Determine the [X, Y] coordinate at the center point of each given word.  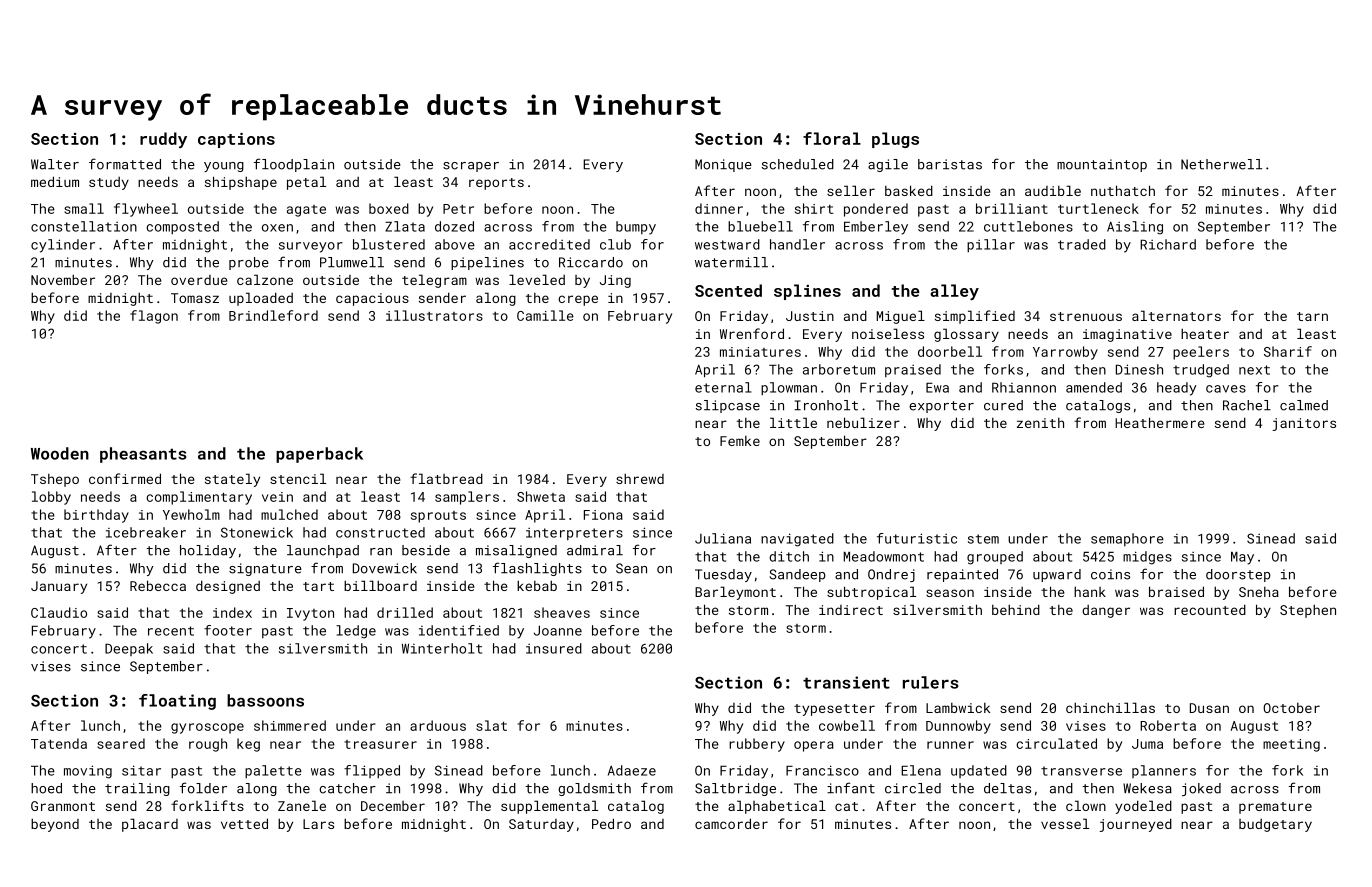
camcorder [731, 823]
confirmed [125, 478]
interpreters [574, 534]
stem [983, 539]
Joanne [558, 630]
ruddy [163, 140]
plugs [895, 140]
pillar [991, 246]
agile [888, 165]
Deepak [129, 649]
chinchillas [1110, 707]
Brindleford [273, 315]
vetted [244, 823]
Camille [545, 315]
